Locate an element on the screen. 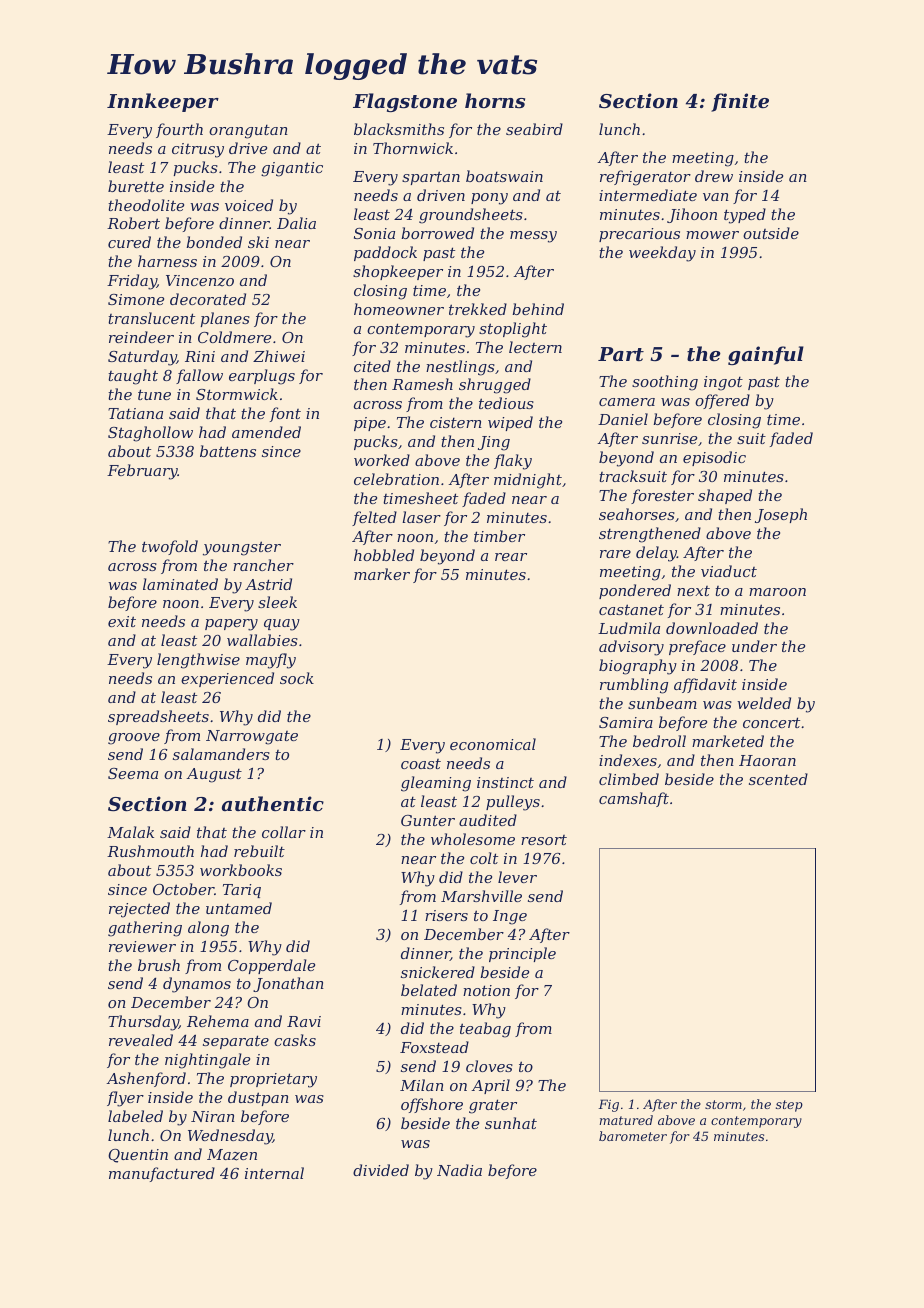  resort is located at coordinates (544, 840).
